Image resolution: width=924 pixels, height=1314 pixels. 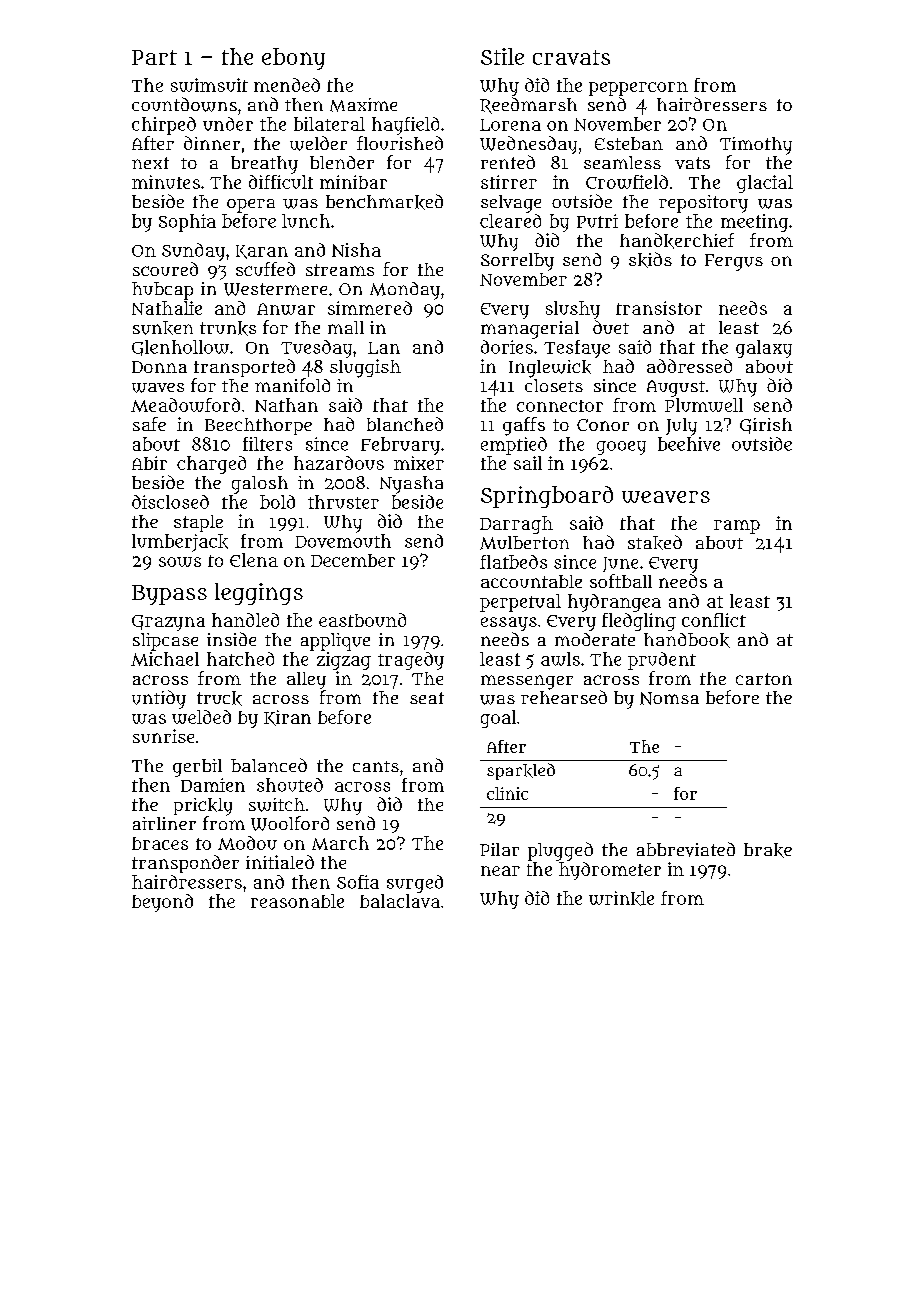 What do you see at coordinates (353, 560) in the screenshot?
I see `December` at bounding box center [353, 560].
